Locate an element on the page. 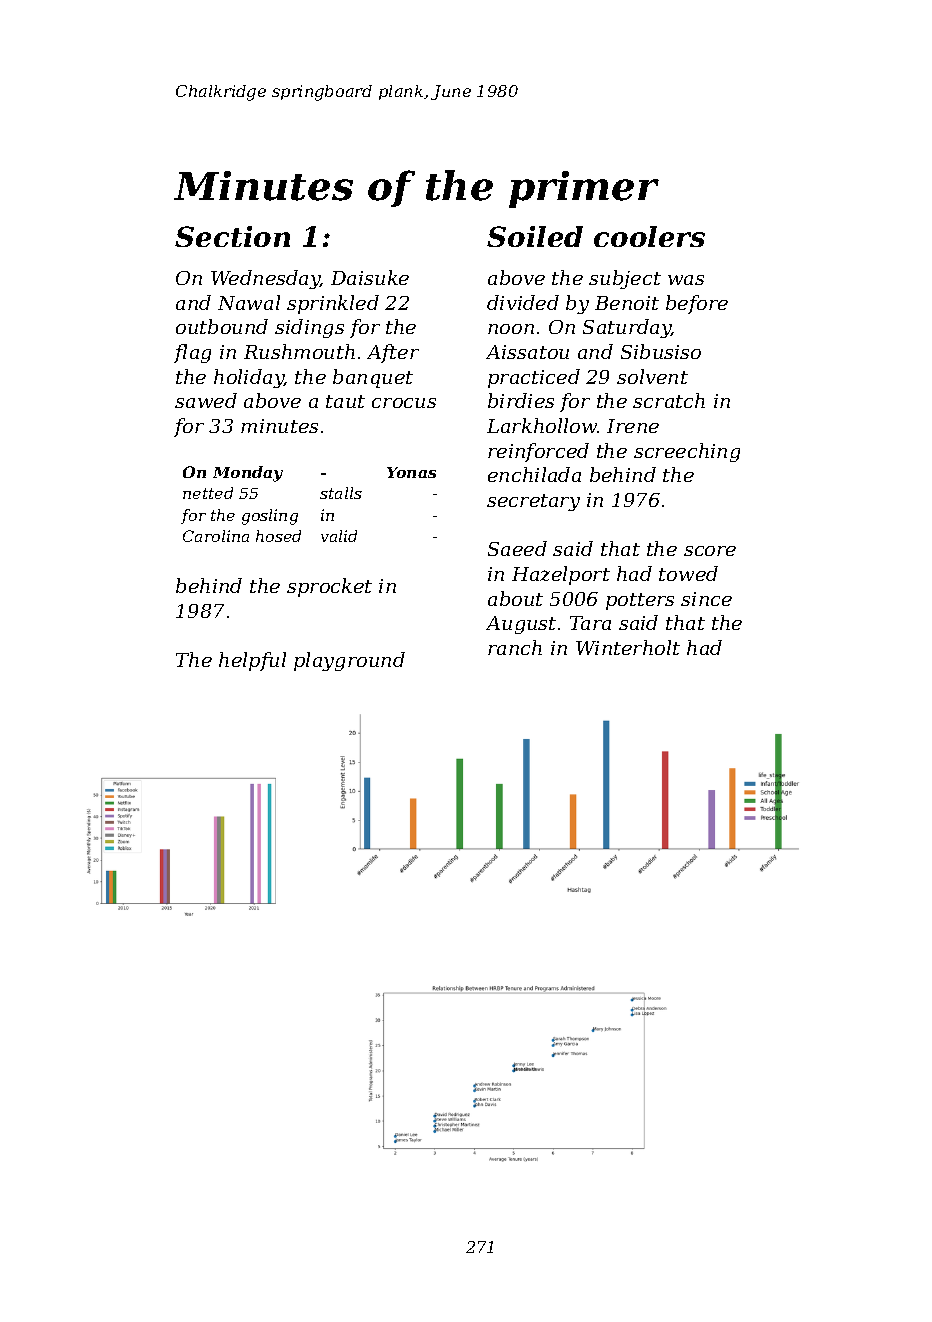 This page has height=1322, width=932. enchilada is located at coordinates (534, 474).
